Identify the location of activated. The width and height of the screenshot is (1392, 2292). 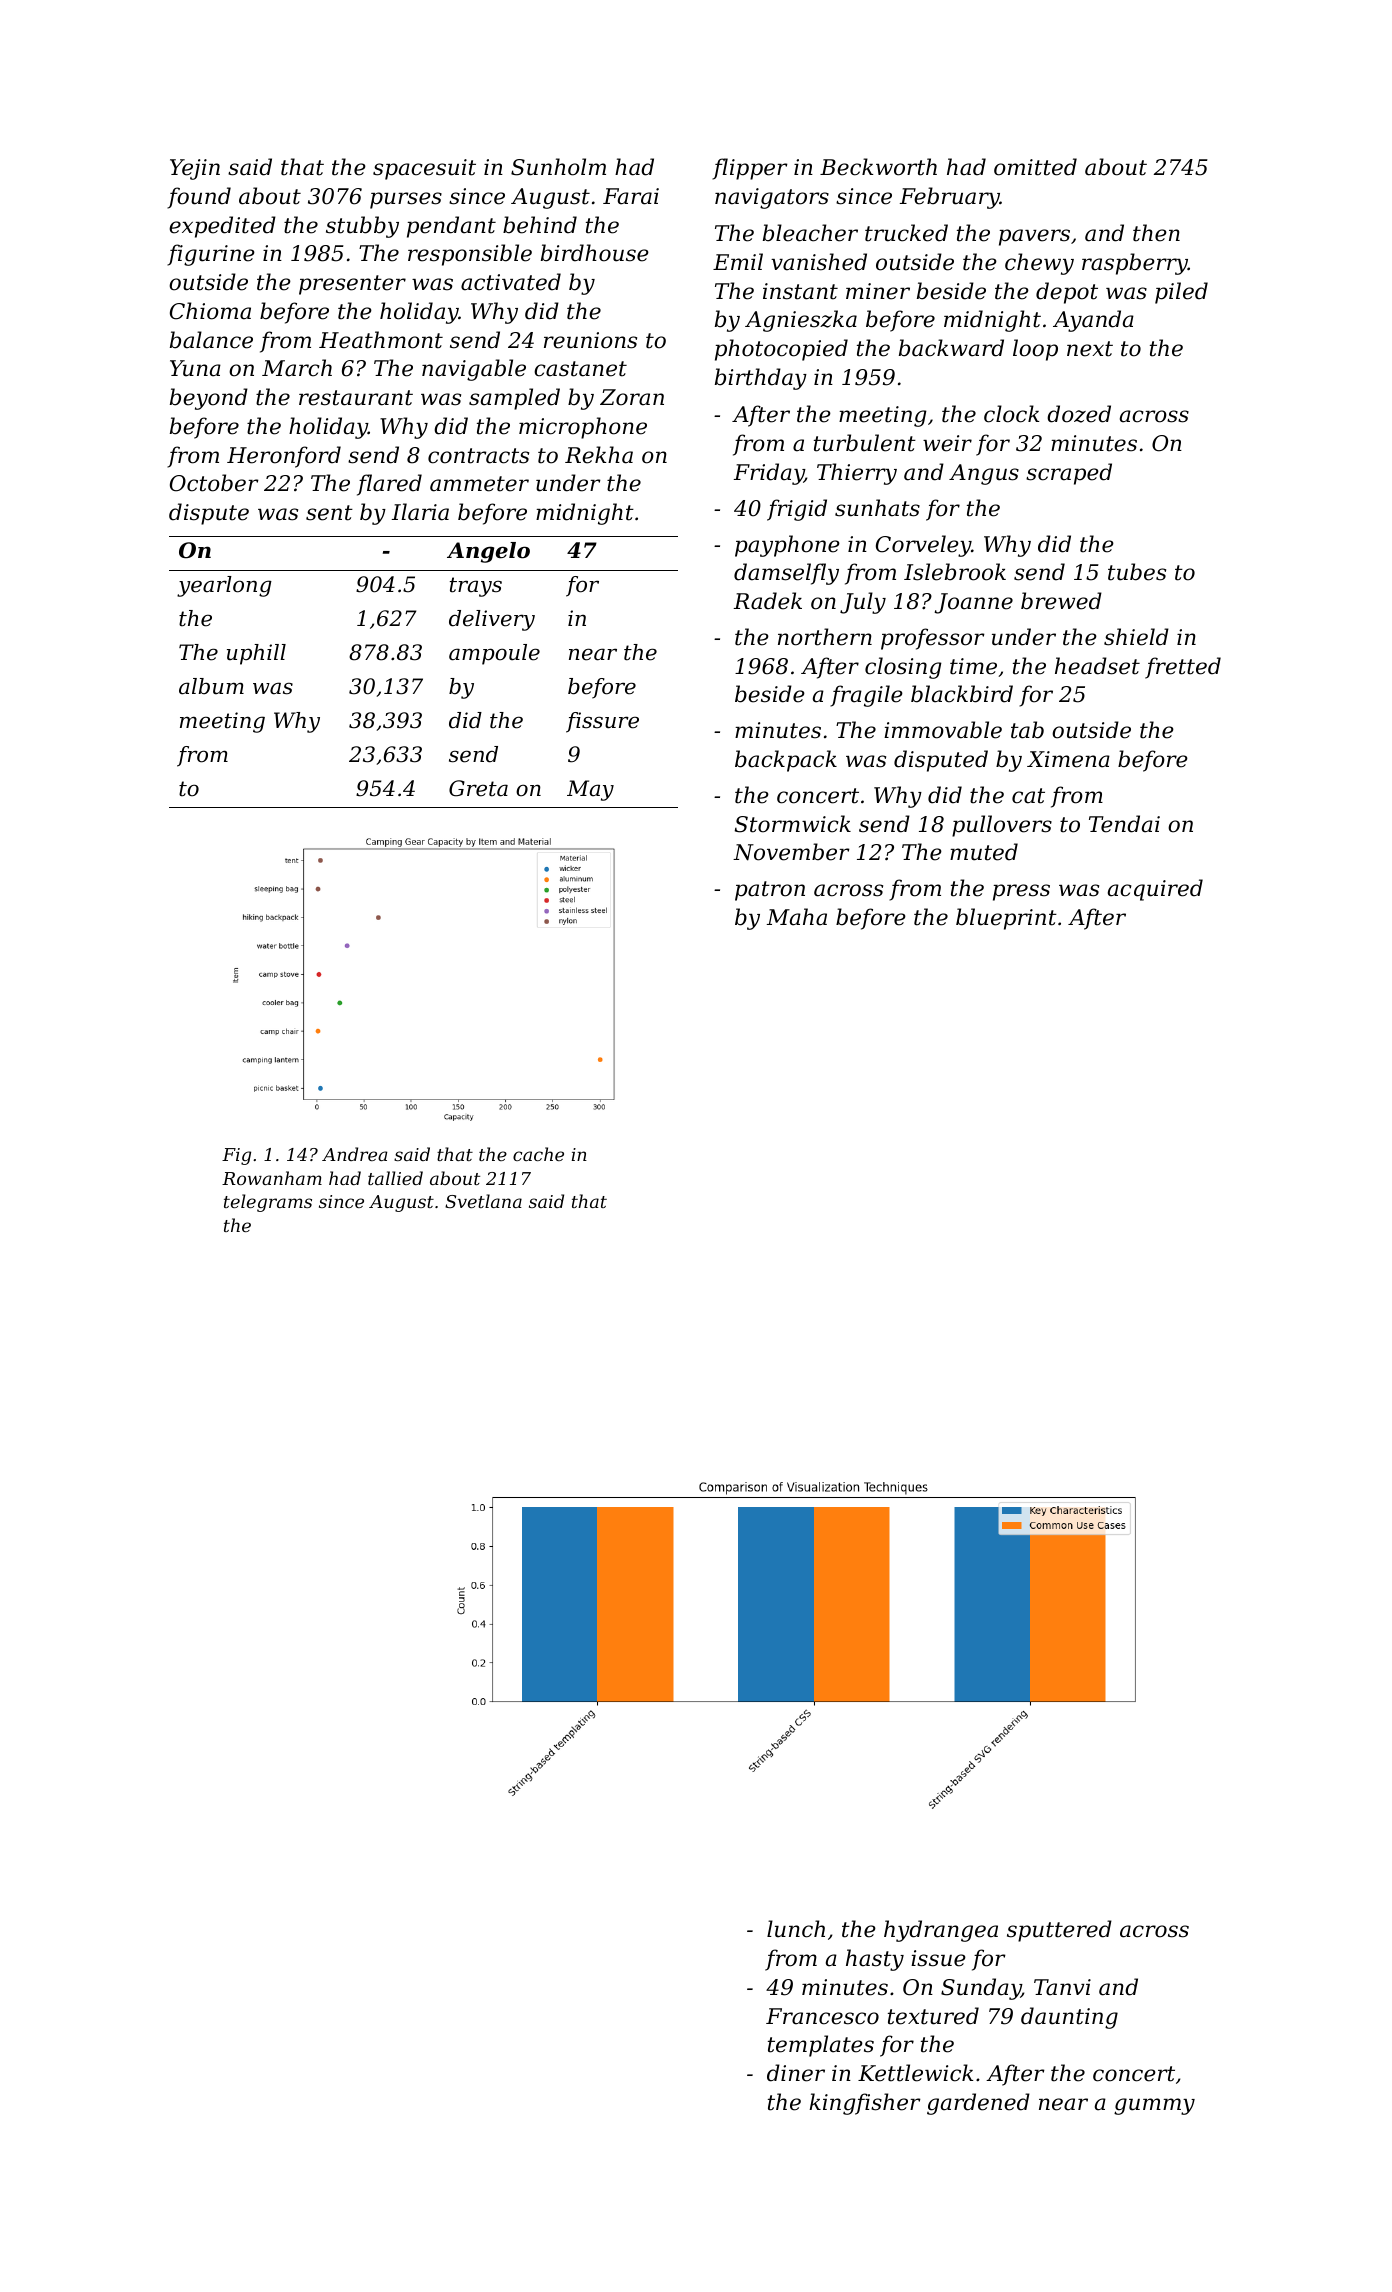
(511, 282).
